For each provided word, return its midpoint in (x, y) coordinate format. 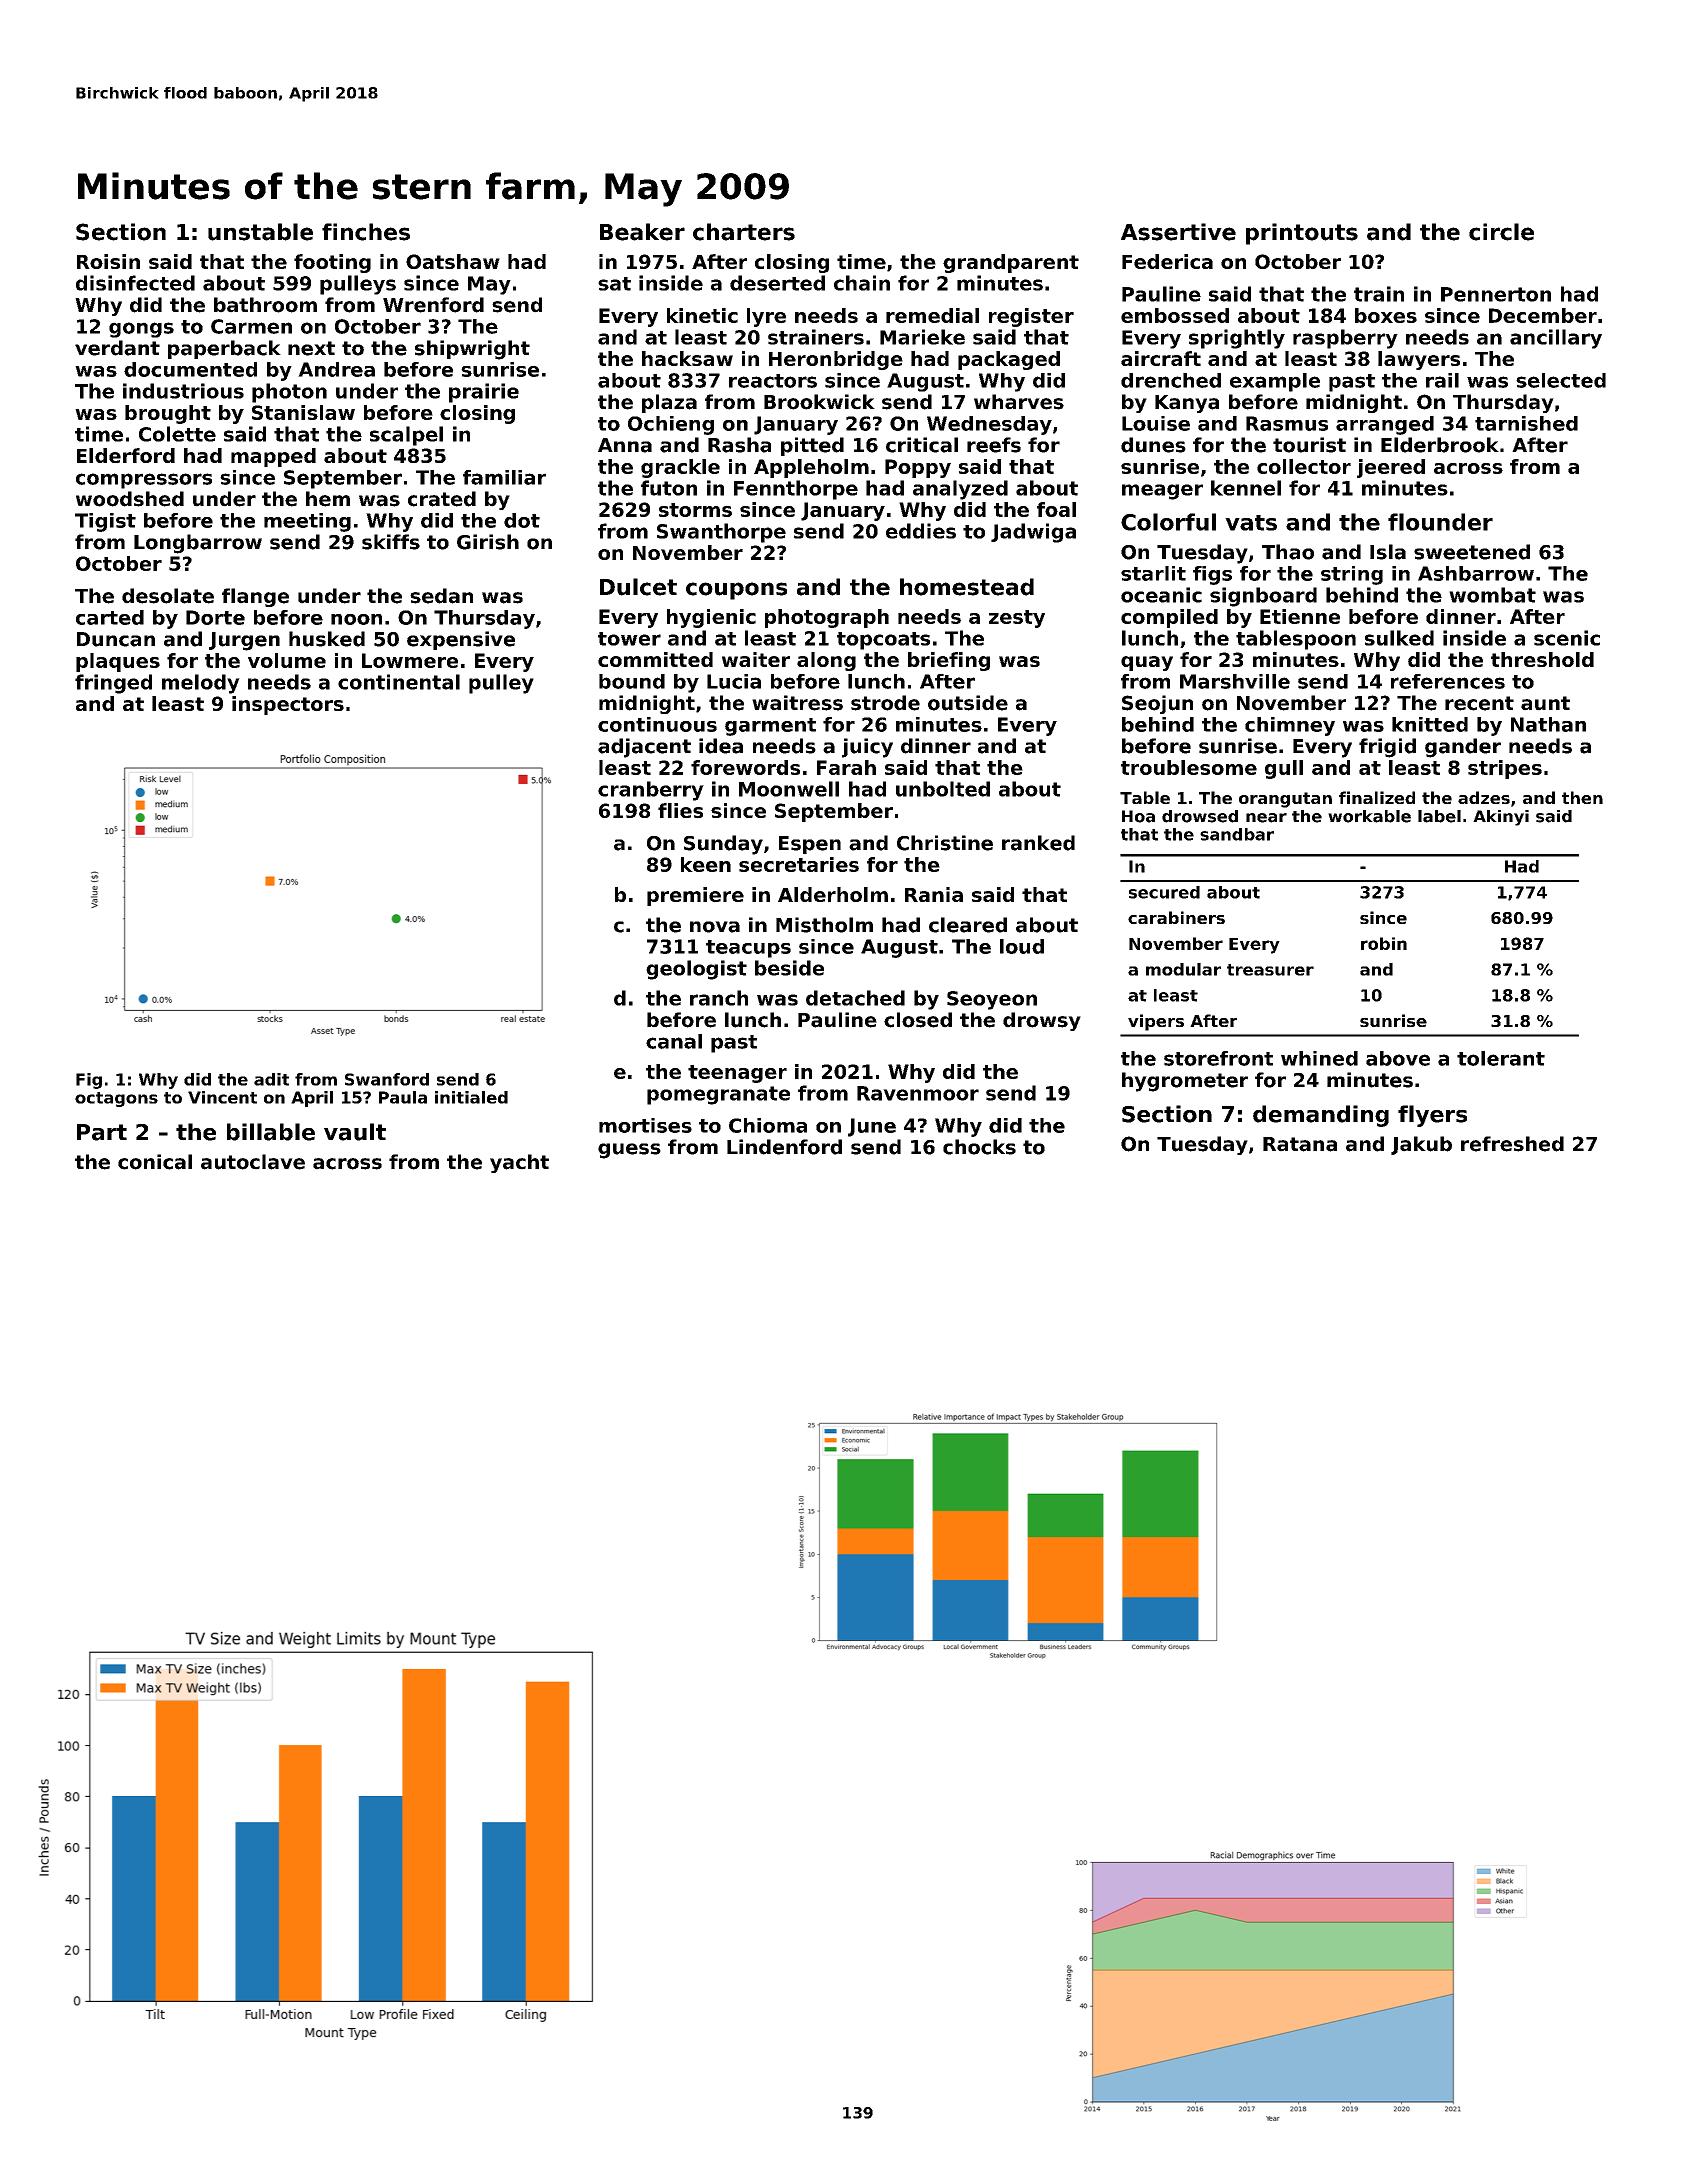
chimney (1290, 726)
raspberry (1345, 339)
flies (680, 810)
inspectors (288, 705)
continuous (657, 724)
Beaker (642, 232)
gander (1463, 748)
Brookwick (819, 402)
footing (332, 263)
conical (155, 1162)
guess (629, 1151)
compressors (144, 481)
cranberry (651, 791)
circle (1501, 232)
